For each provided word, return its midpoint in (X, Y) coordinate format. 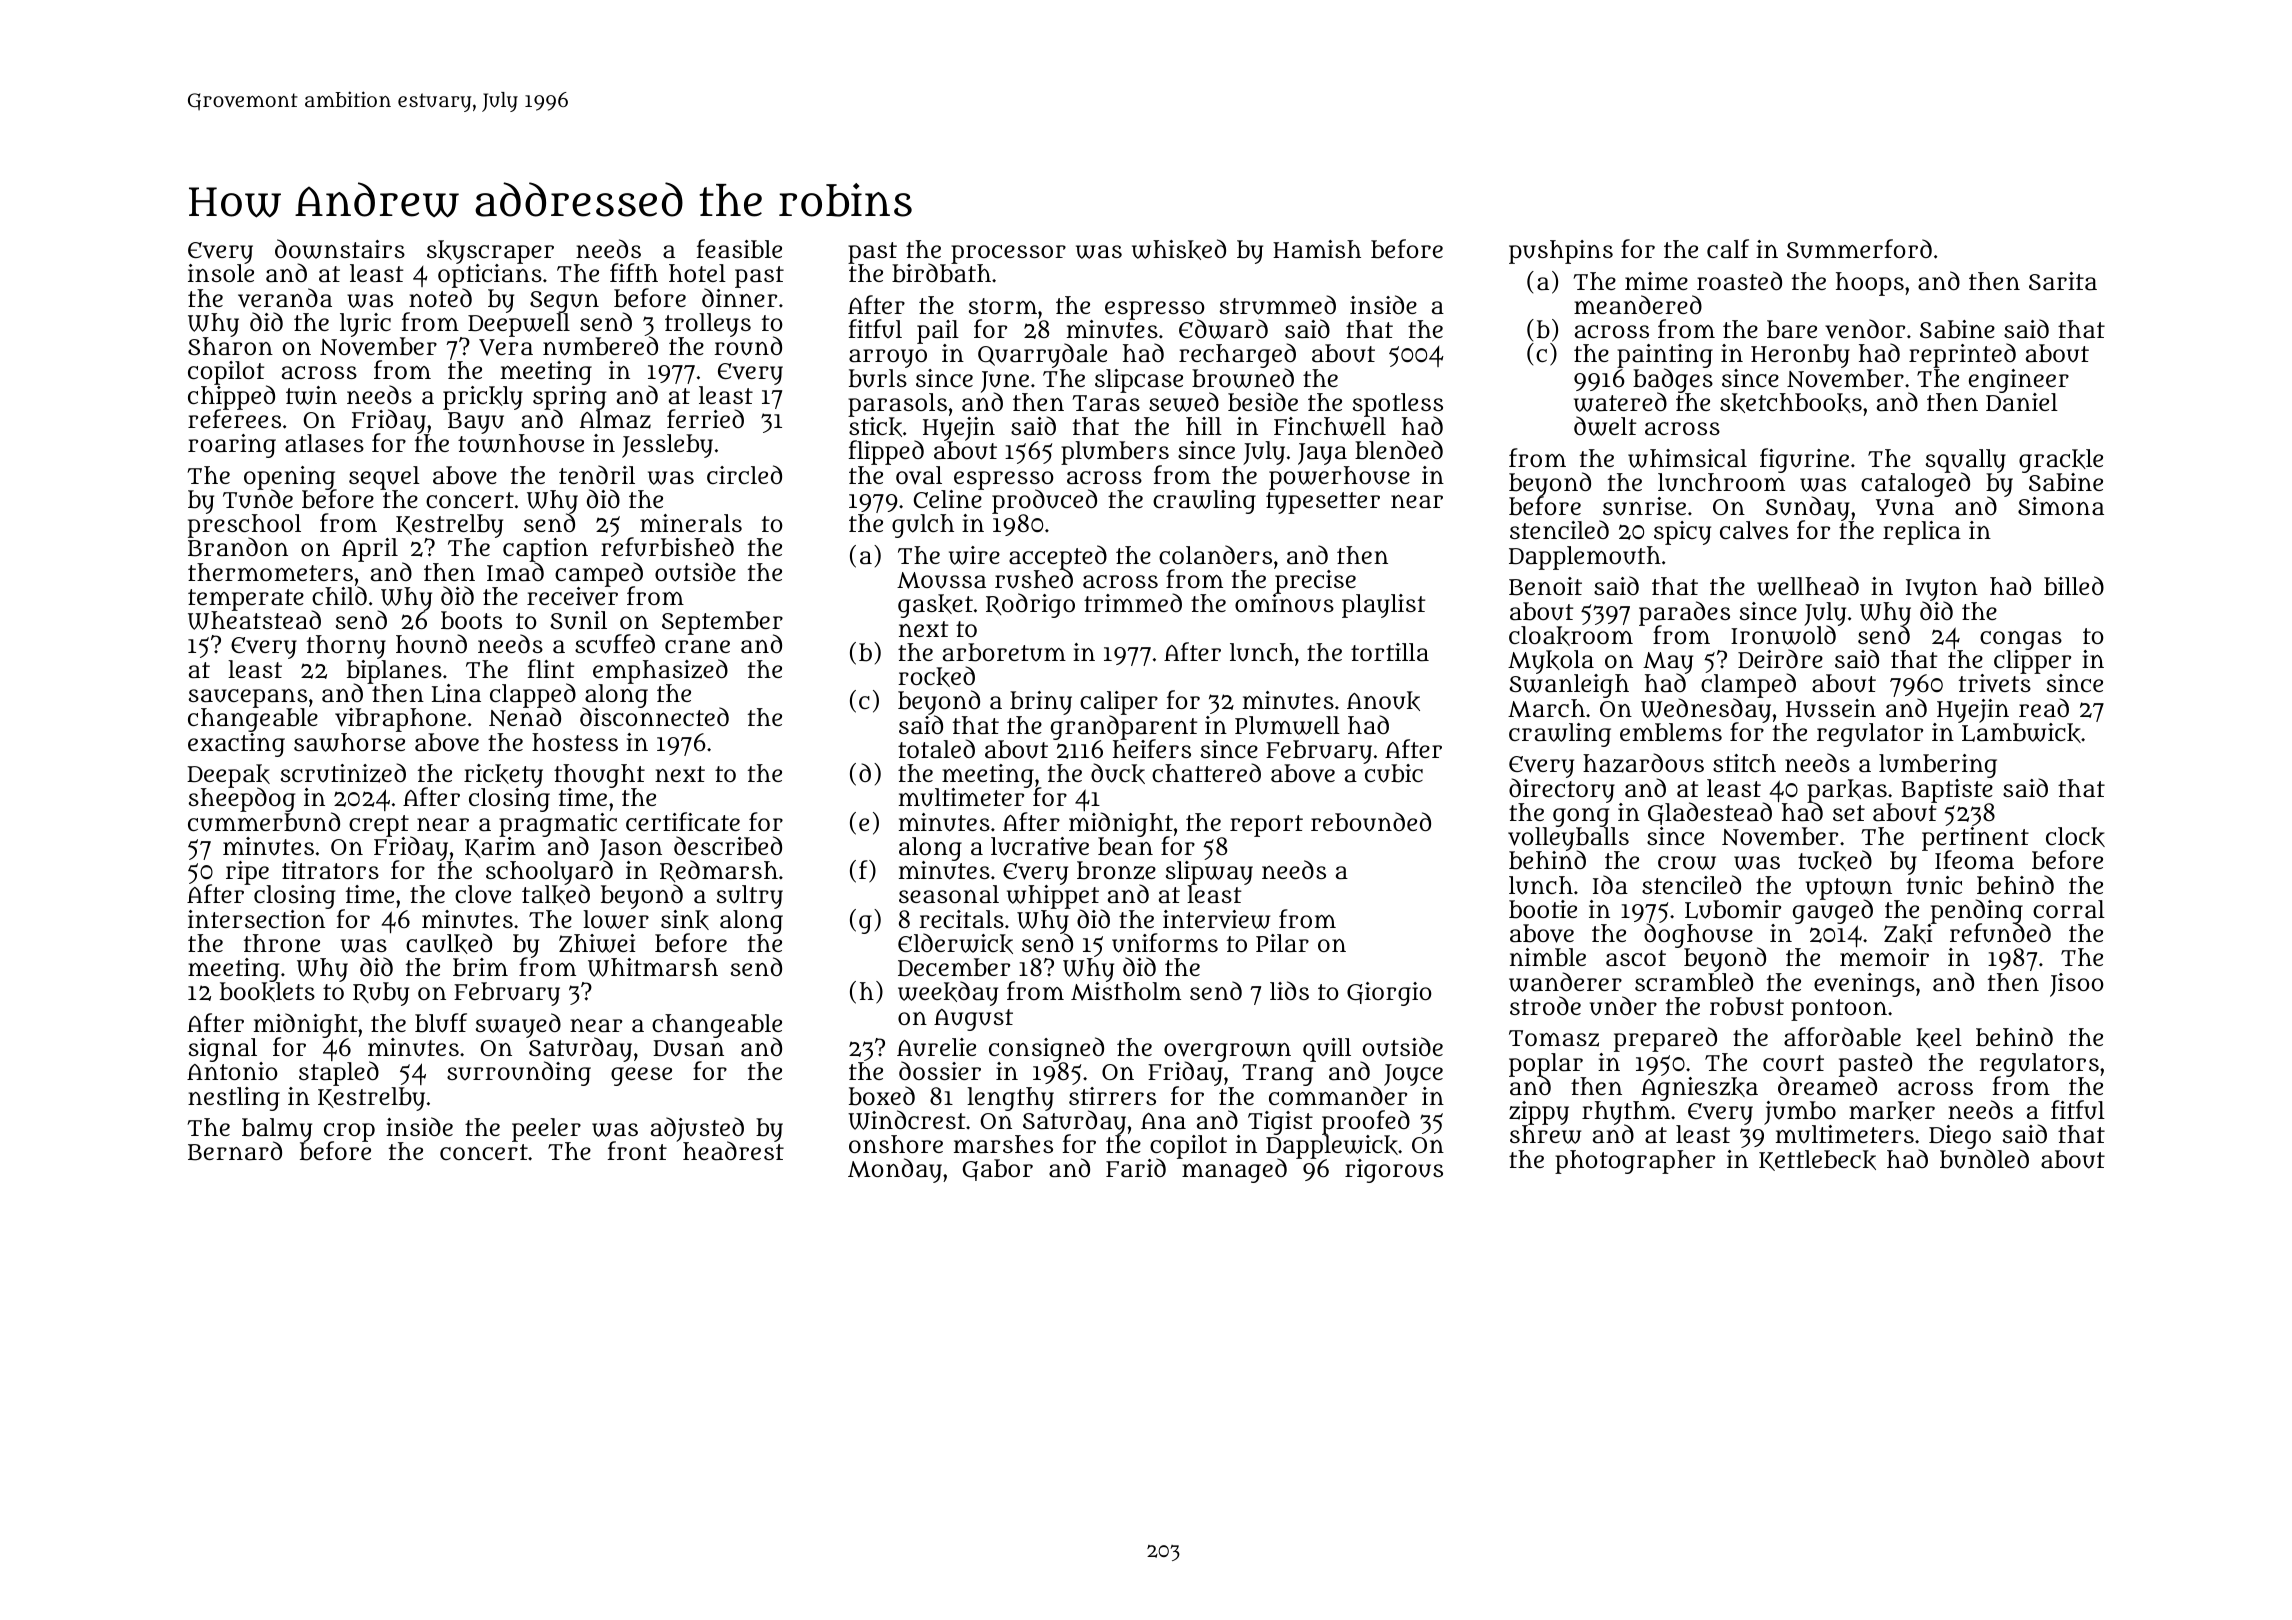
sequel (384, 478)
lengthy (1010, 1099)
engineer (2019, 381)
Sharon (230, 346)
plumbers (1115, 453)
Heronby (1800, 356)
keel (1939, 1038)
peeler (546, 1130)
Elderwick (955, 943)
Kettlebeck (1817, 1160)
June (1005, 382)
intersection (256, 919)
